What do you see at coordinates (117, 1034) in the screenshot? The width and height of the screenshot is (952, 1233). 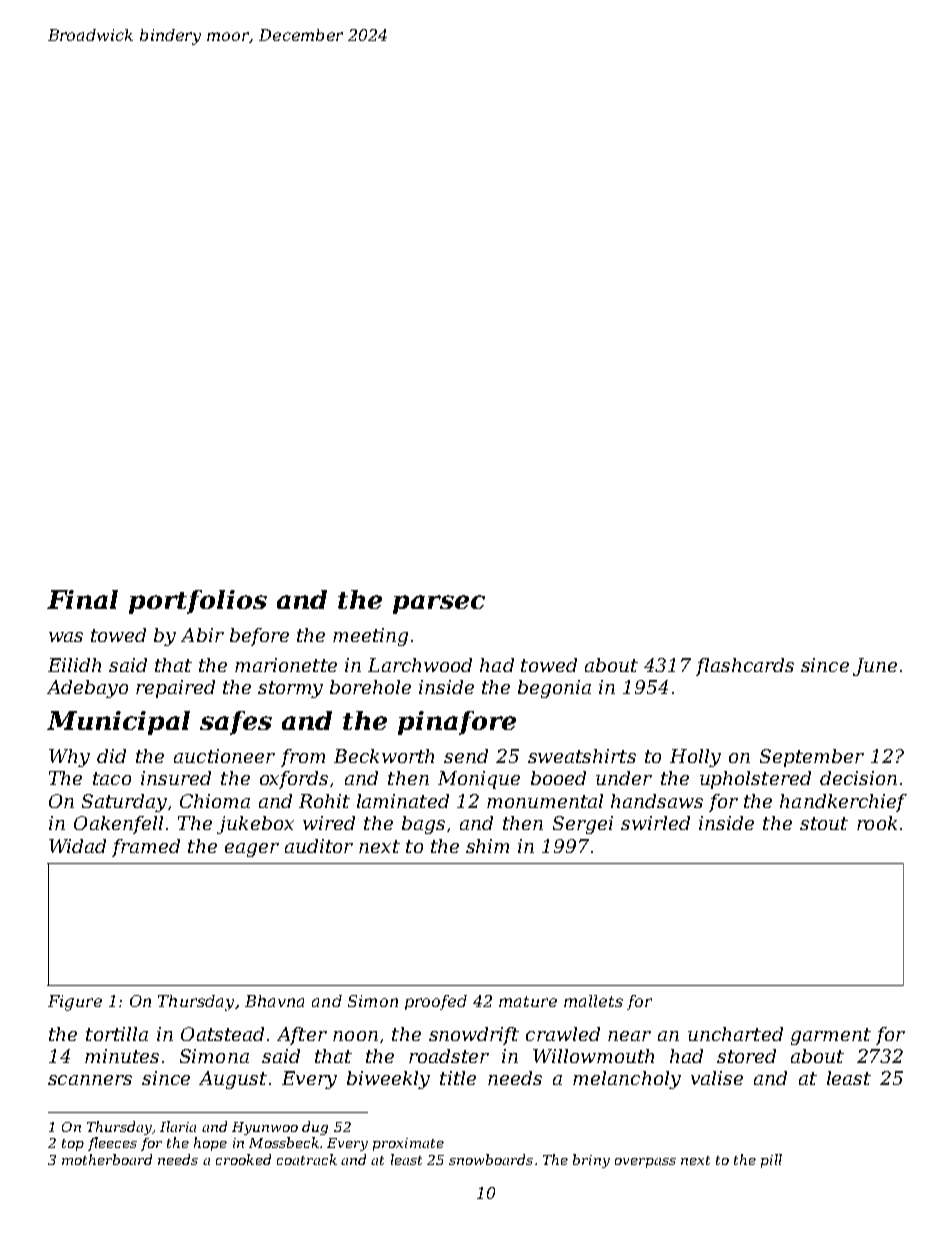 I see `tortilla` at bounding box center [117, 1034].
